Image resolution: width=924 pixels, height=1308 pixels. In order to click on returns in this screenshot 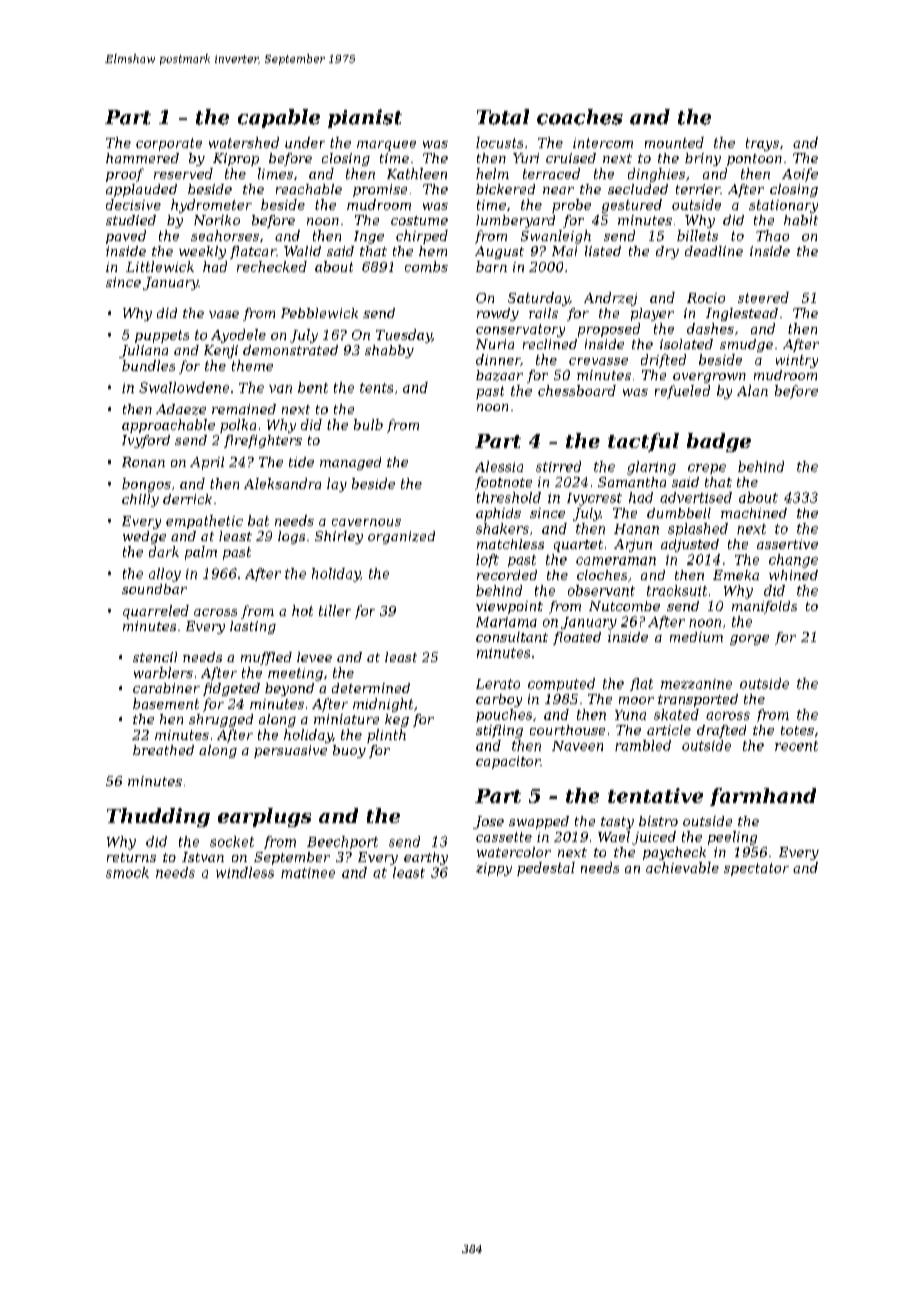, I will do `click(131, 857)`.
